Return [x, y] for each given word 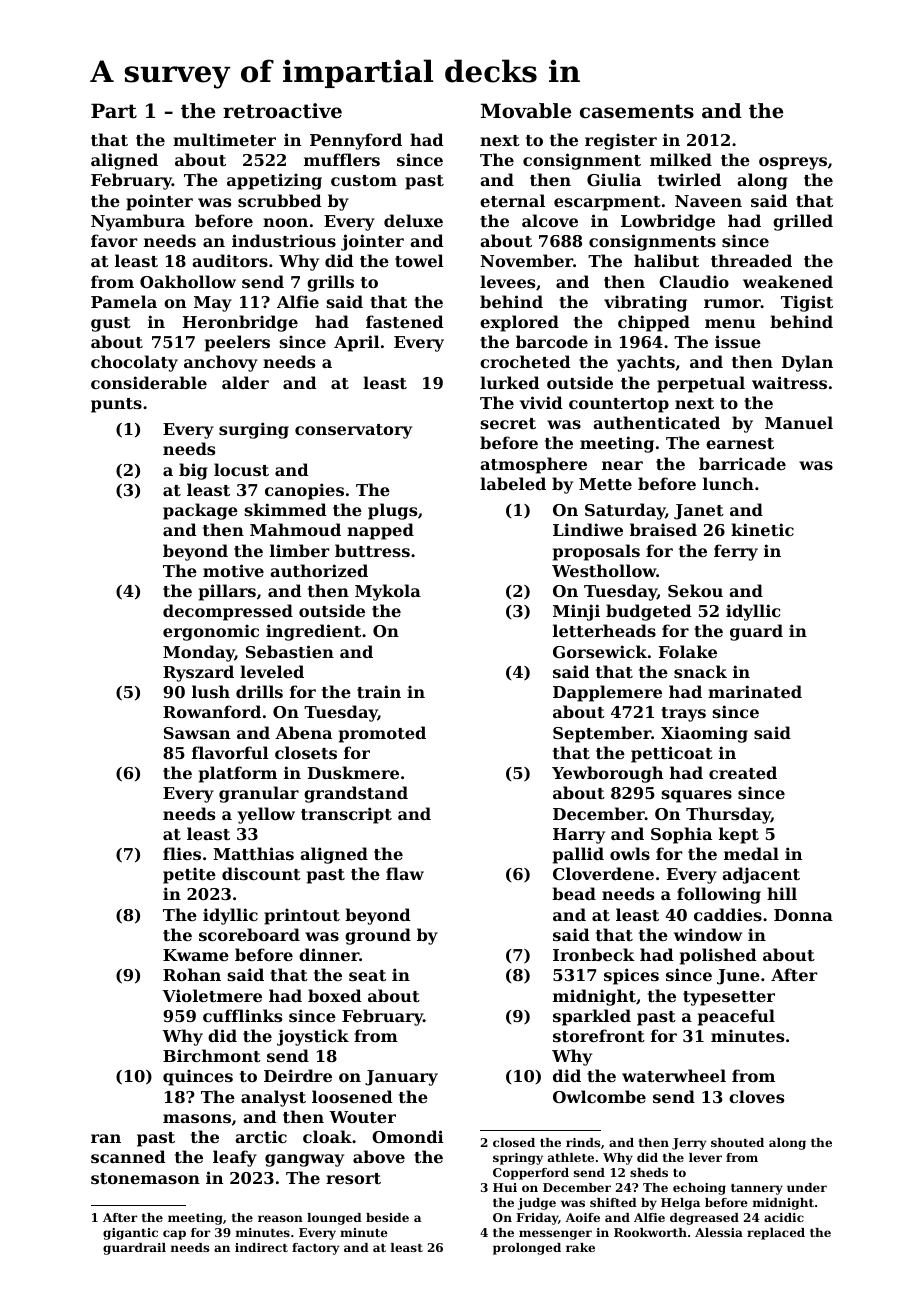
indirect [261, 1247]
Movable [526, 111]
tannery [757, 1189]
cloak [327, 1136]
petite [189, 875]
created [743, 772]
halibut [666, 260]
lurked [510, 382]
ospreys [793, 163]
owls [630, 853]
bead [574, 893]
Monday [199, 653]
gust [111, 324]
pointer [159, 202]
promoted [382, 734]
